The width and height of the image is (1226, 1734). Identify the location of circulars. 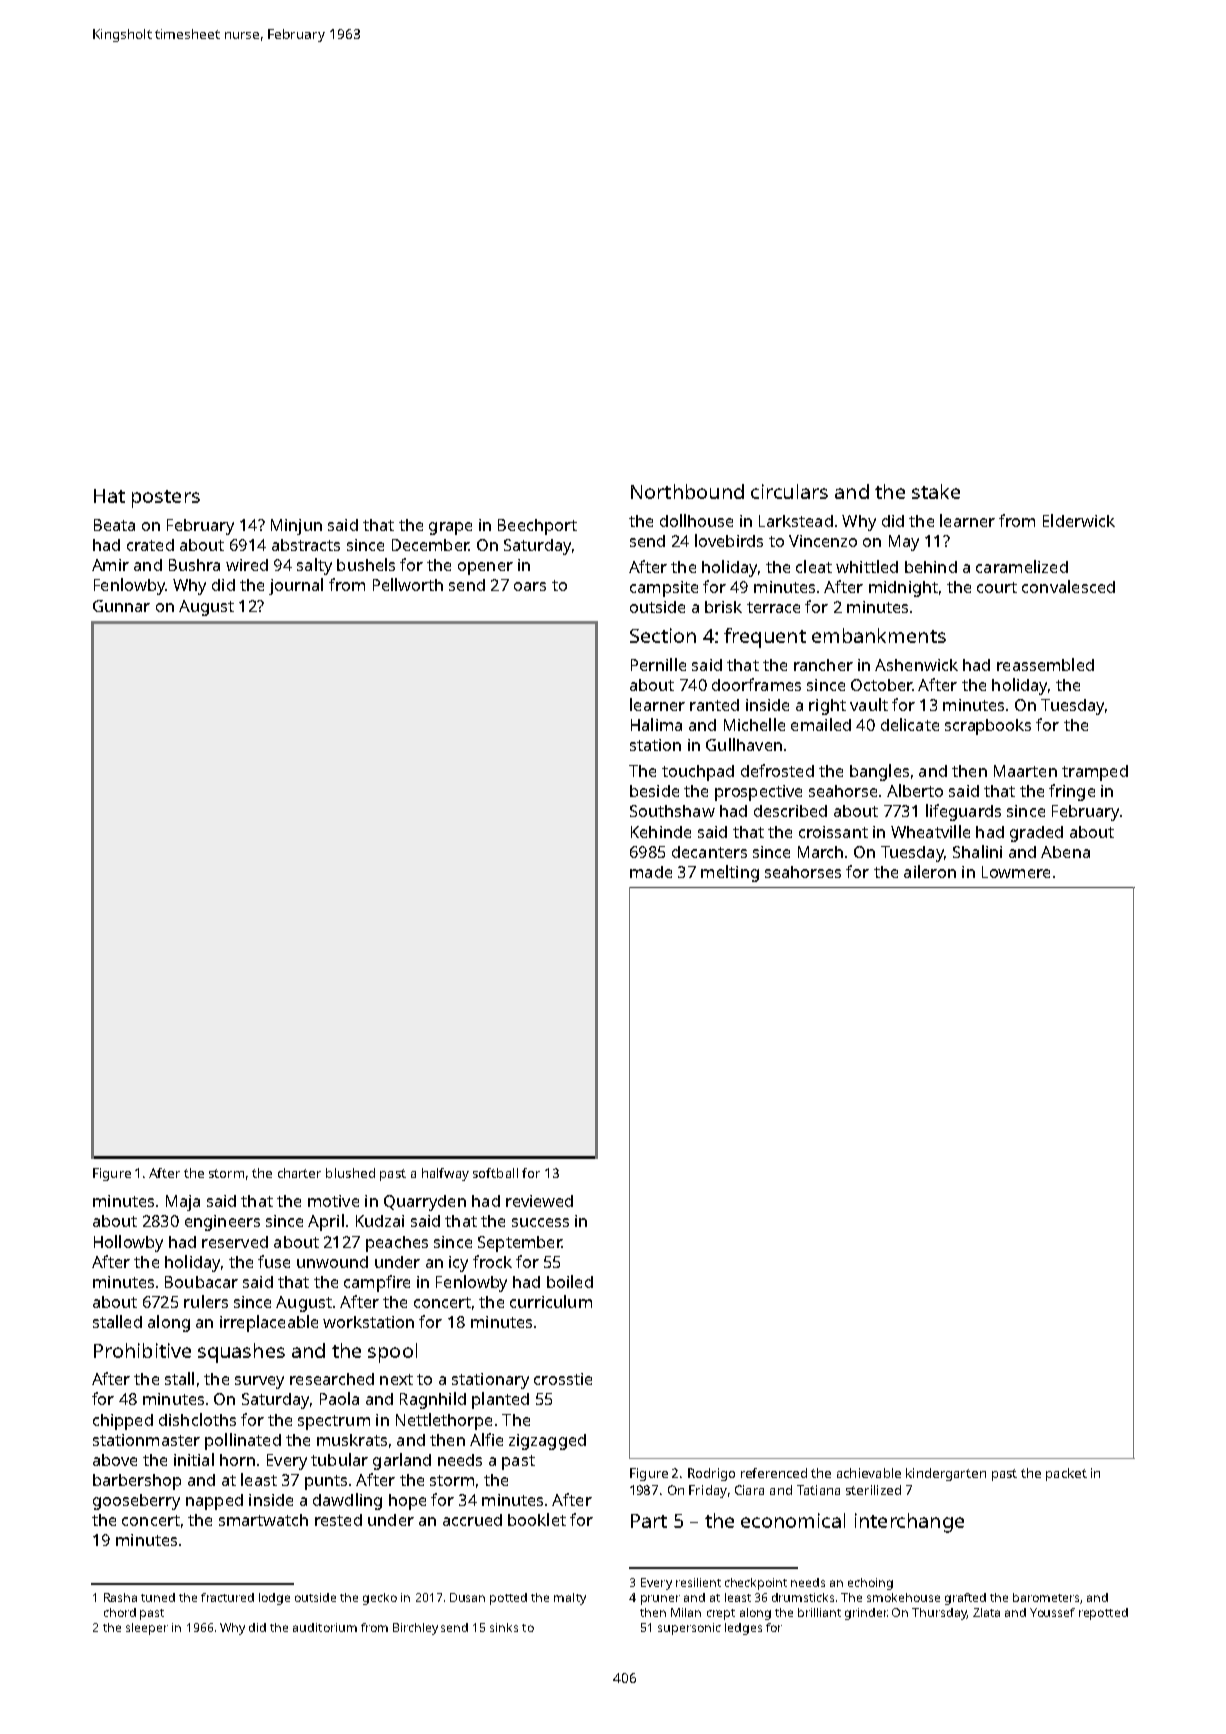
(789, 491).
